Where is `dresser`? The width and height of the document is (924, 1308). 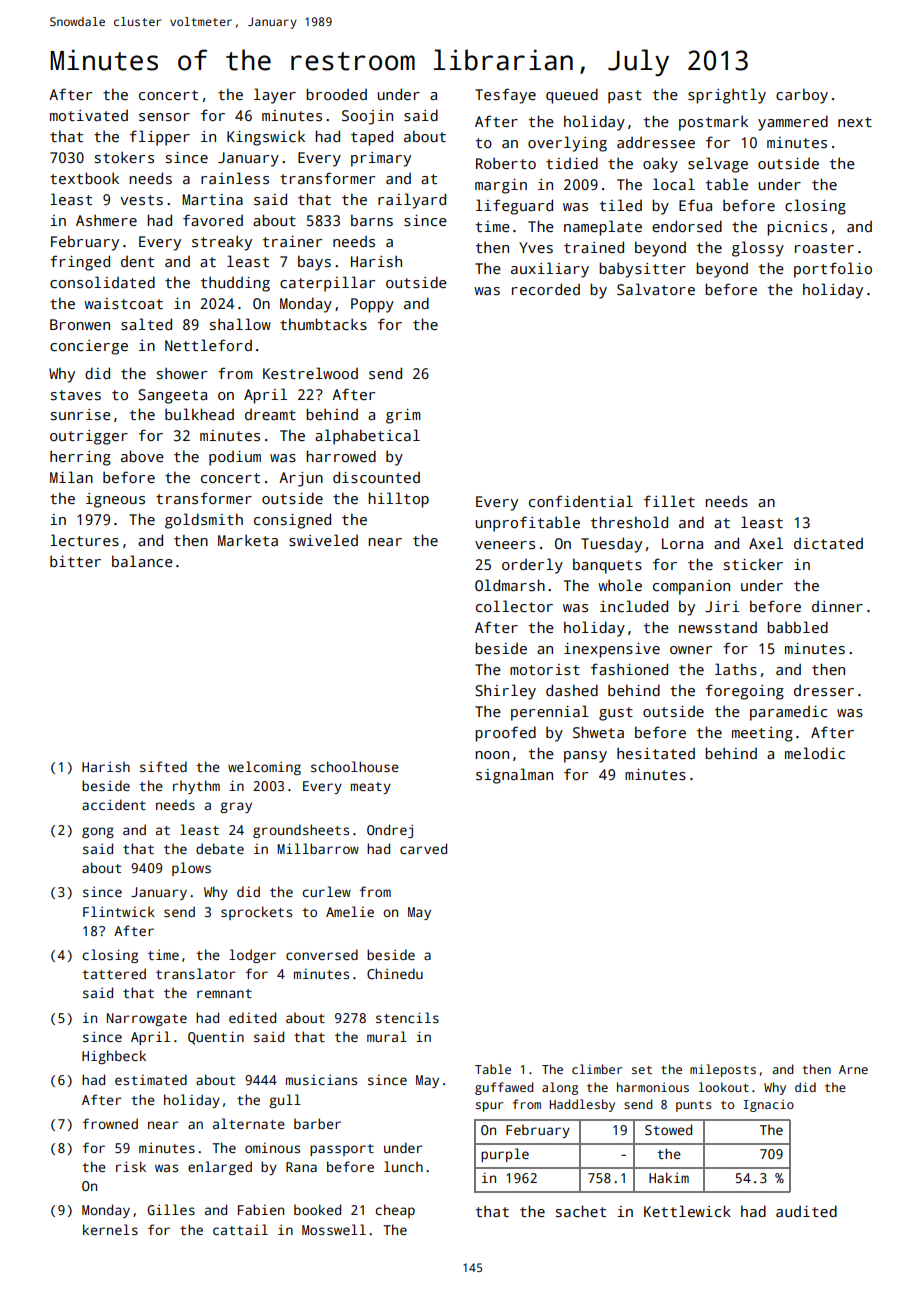
dresser is located at coordinates (824, 690).
